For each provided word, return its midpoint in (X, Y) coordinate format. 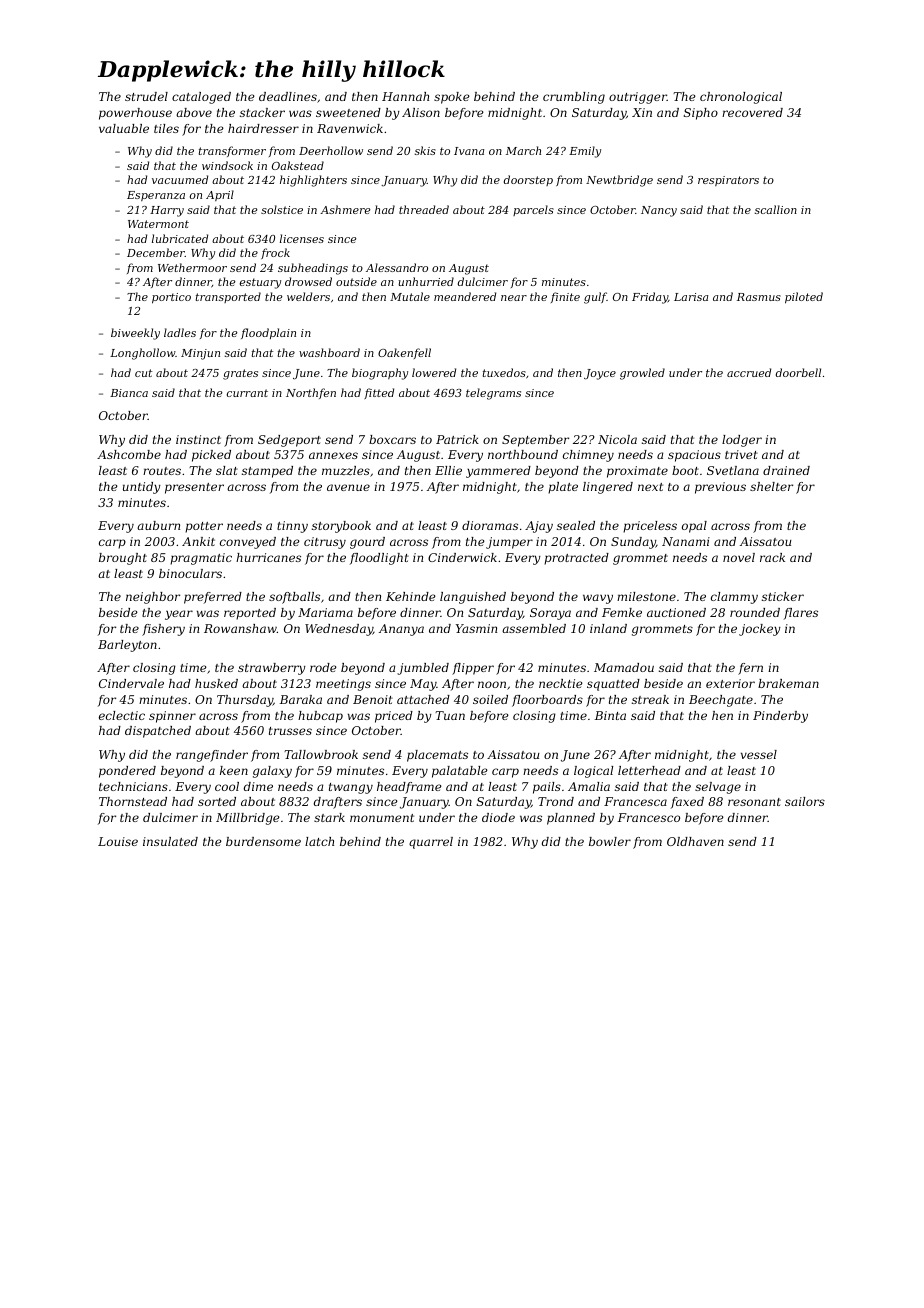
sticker (783, 596)
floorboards (547, 701)
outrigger (638, 98)
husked (216, 683)
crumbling (574, 98)
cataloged (201, 98)
